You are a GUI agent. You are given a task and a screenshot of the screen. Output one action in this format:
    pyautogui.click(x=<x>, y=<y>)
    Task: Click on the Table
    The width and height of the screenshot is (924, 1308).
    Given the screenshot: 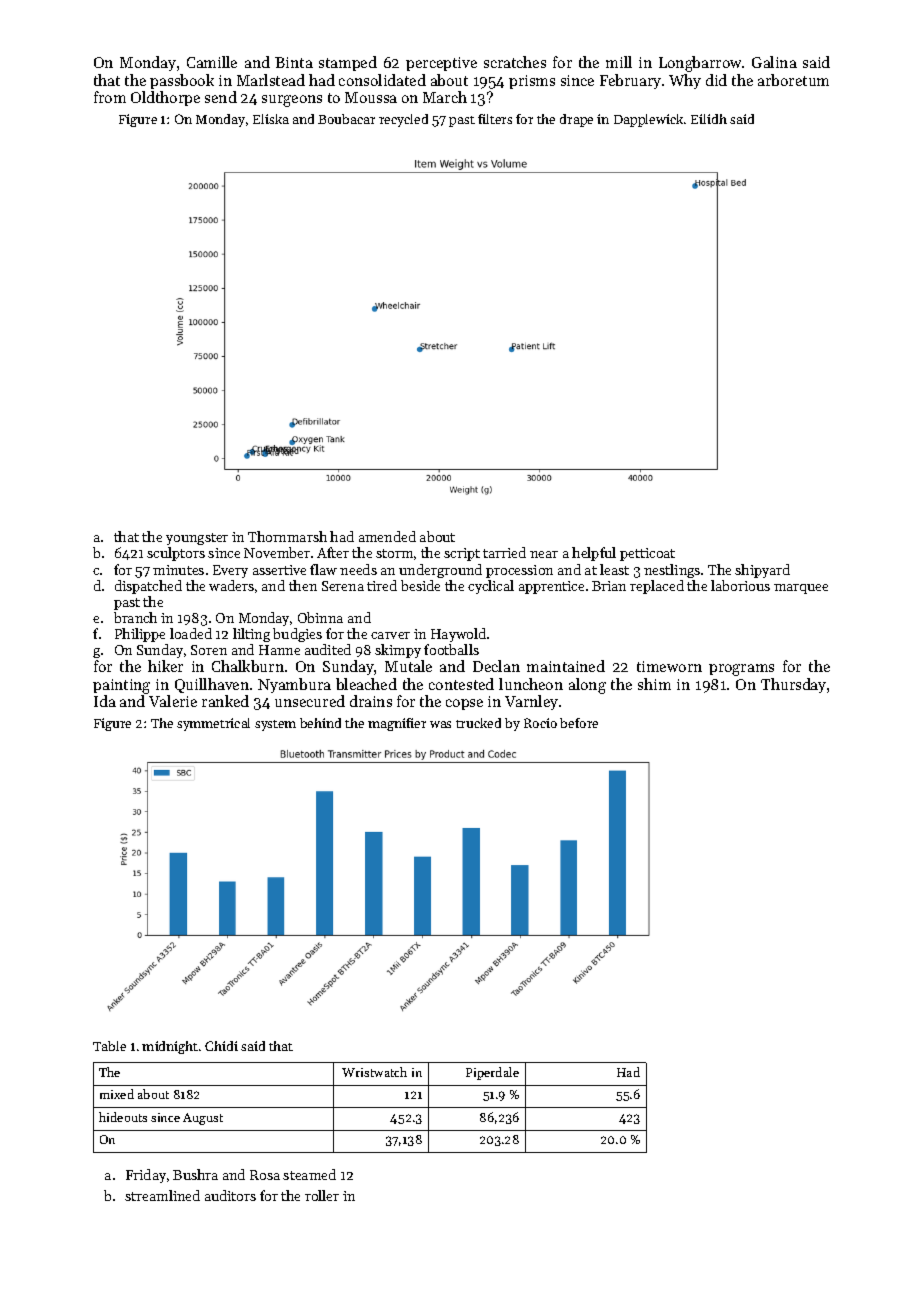 What is the action you would take?
    pyautogui.click(x=109, y=1046)
